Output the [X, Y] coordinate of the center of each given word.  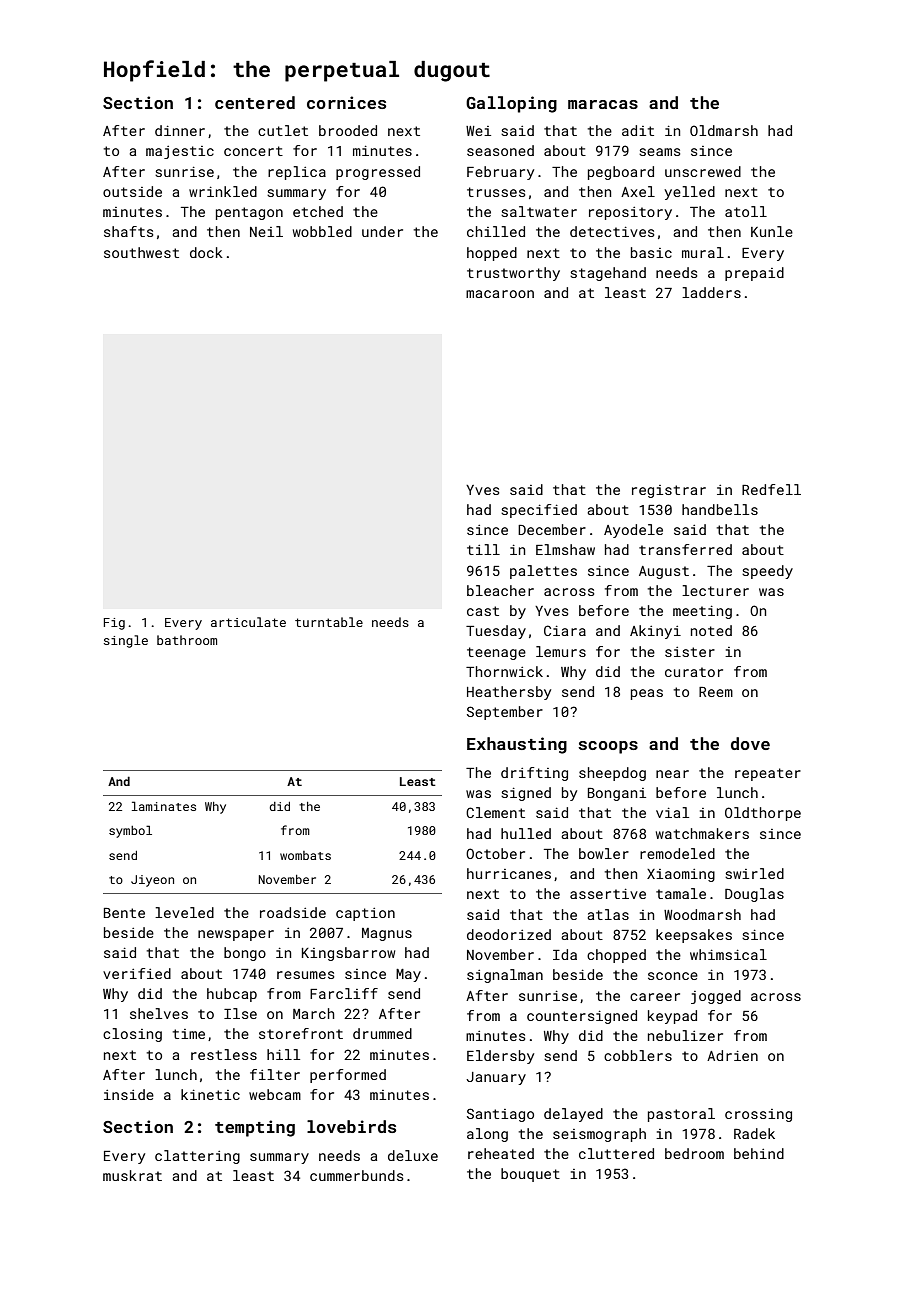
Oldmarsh [724, 130]
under [382, 231]
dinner [180, 130]
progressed [378, 173]
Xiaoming [681, 875]
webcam [275, 1094]
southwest [141, 252]
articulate [248, 622]
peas [647, 694]
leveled [184, 912]
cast [483, 611]
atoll [746, 211]
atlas [608, 914]
